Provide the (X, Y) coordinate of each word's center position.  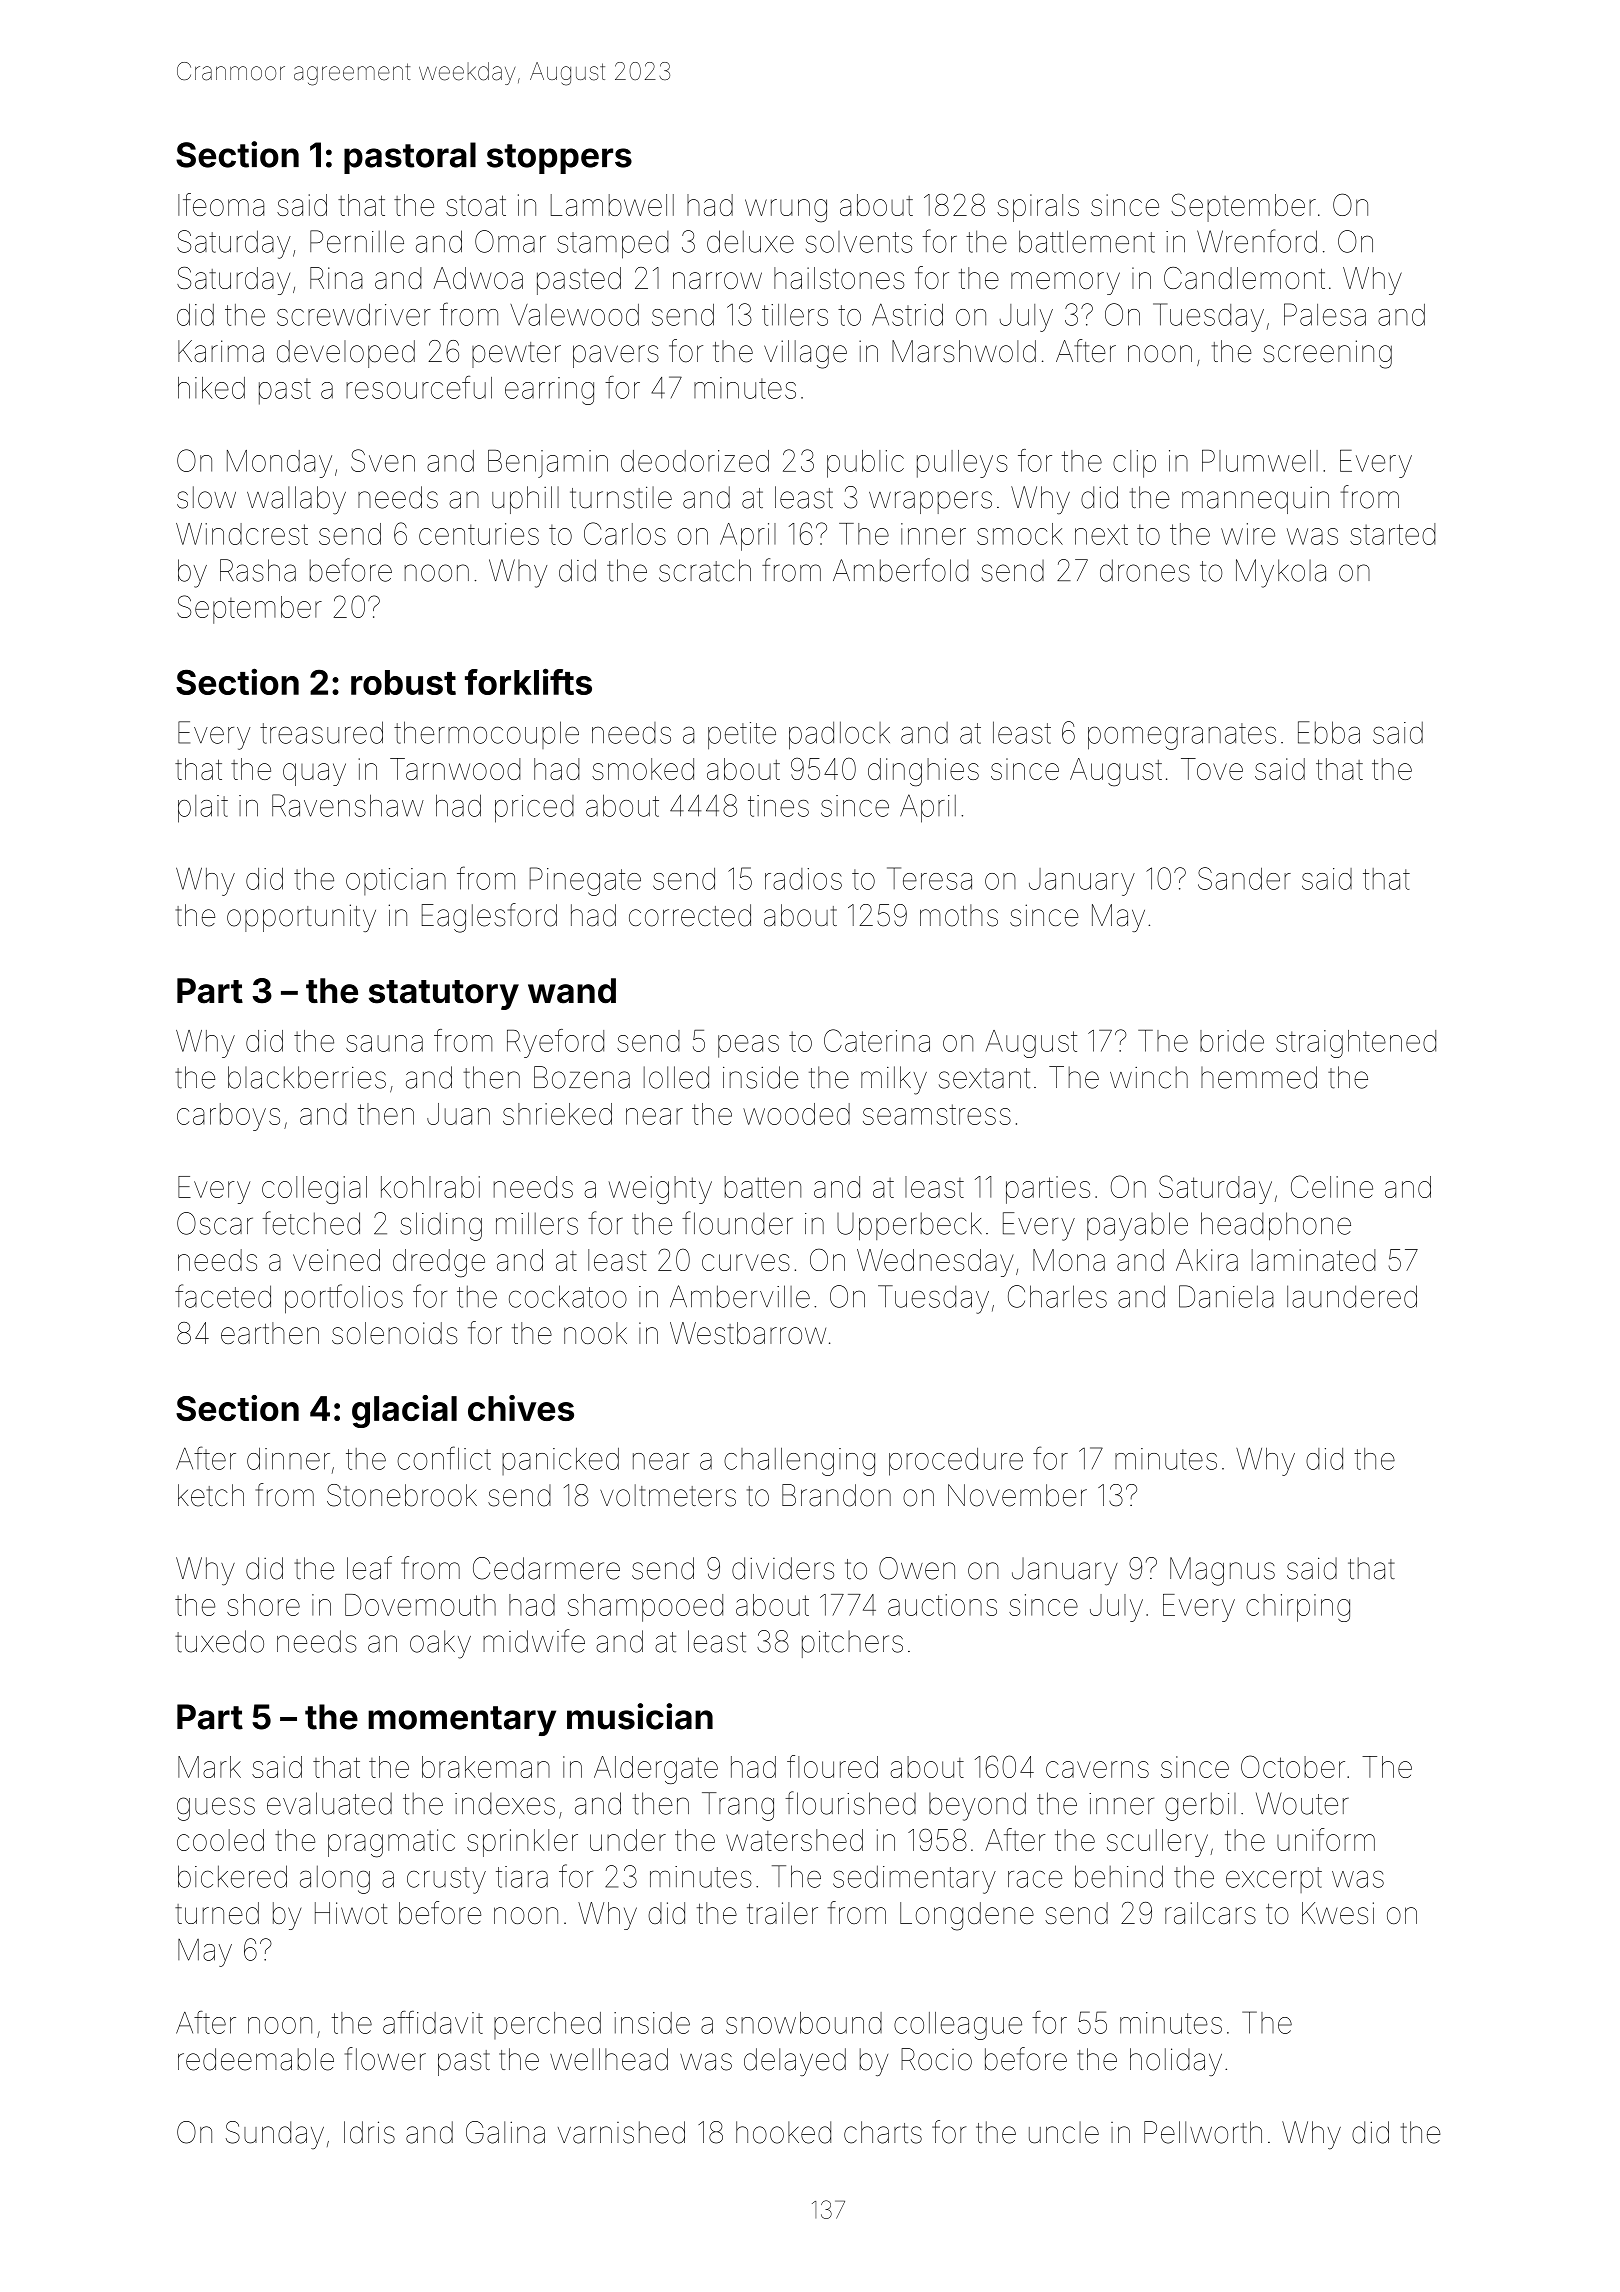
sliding (441, 1226)
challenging (799, 1462)
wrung (786, 211)
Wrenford (1257, 241)
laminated (1314, 1260)
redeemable (256, 2059)
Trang (738, 1806)
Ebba (1329, 732)
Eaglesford (489, 918)
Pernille (357, 241)
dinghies (923, 772)
